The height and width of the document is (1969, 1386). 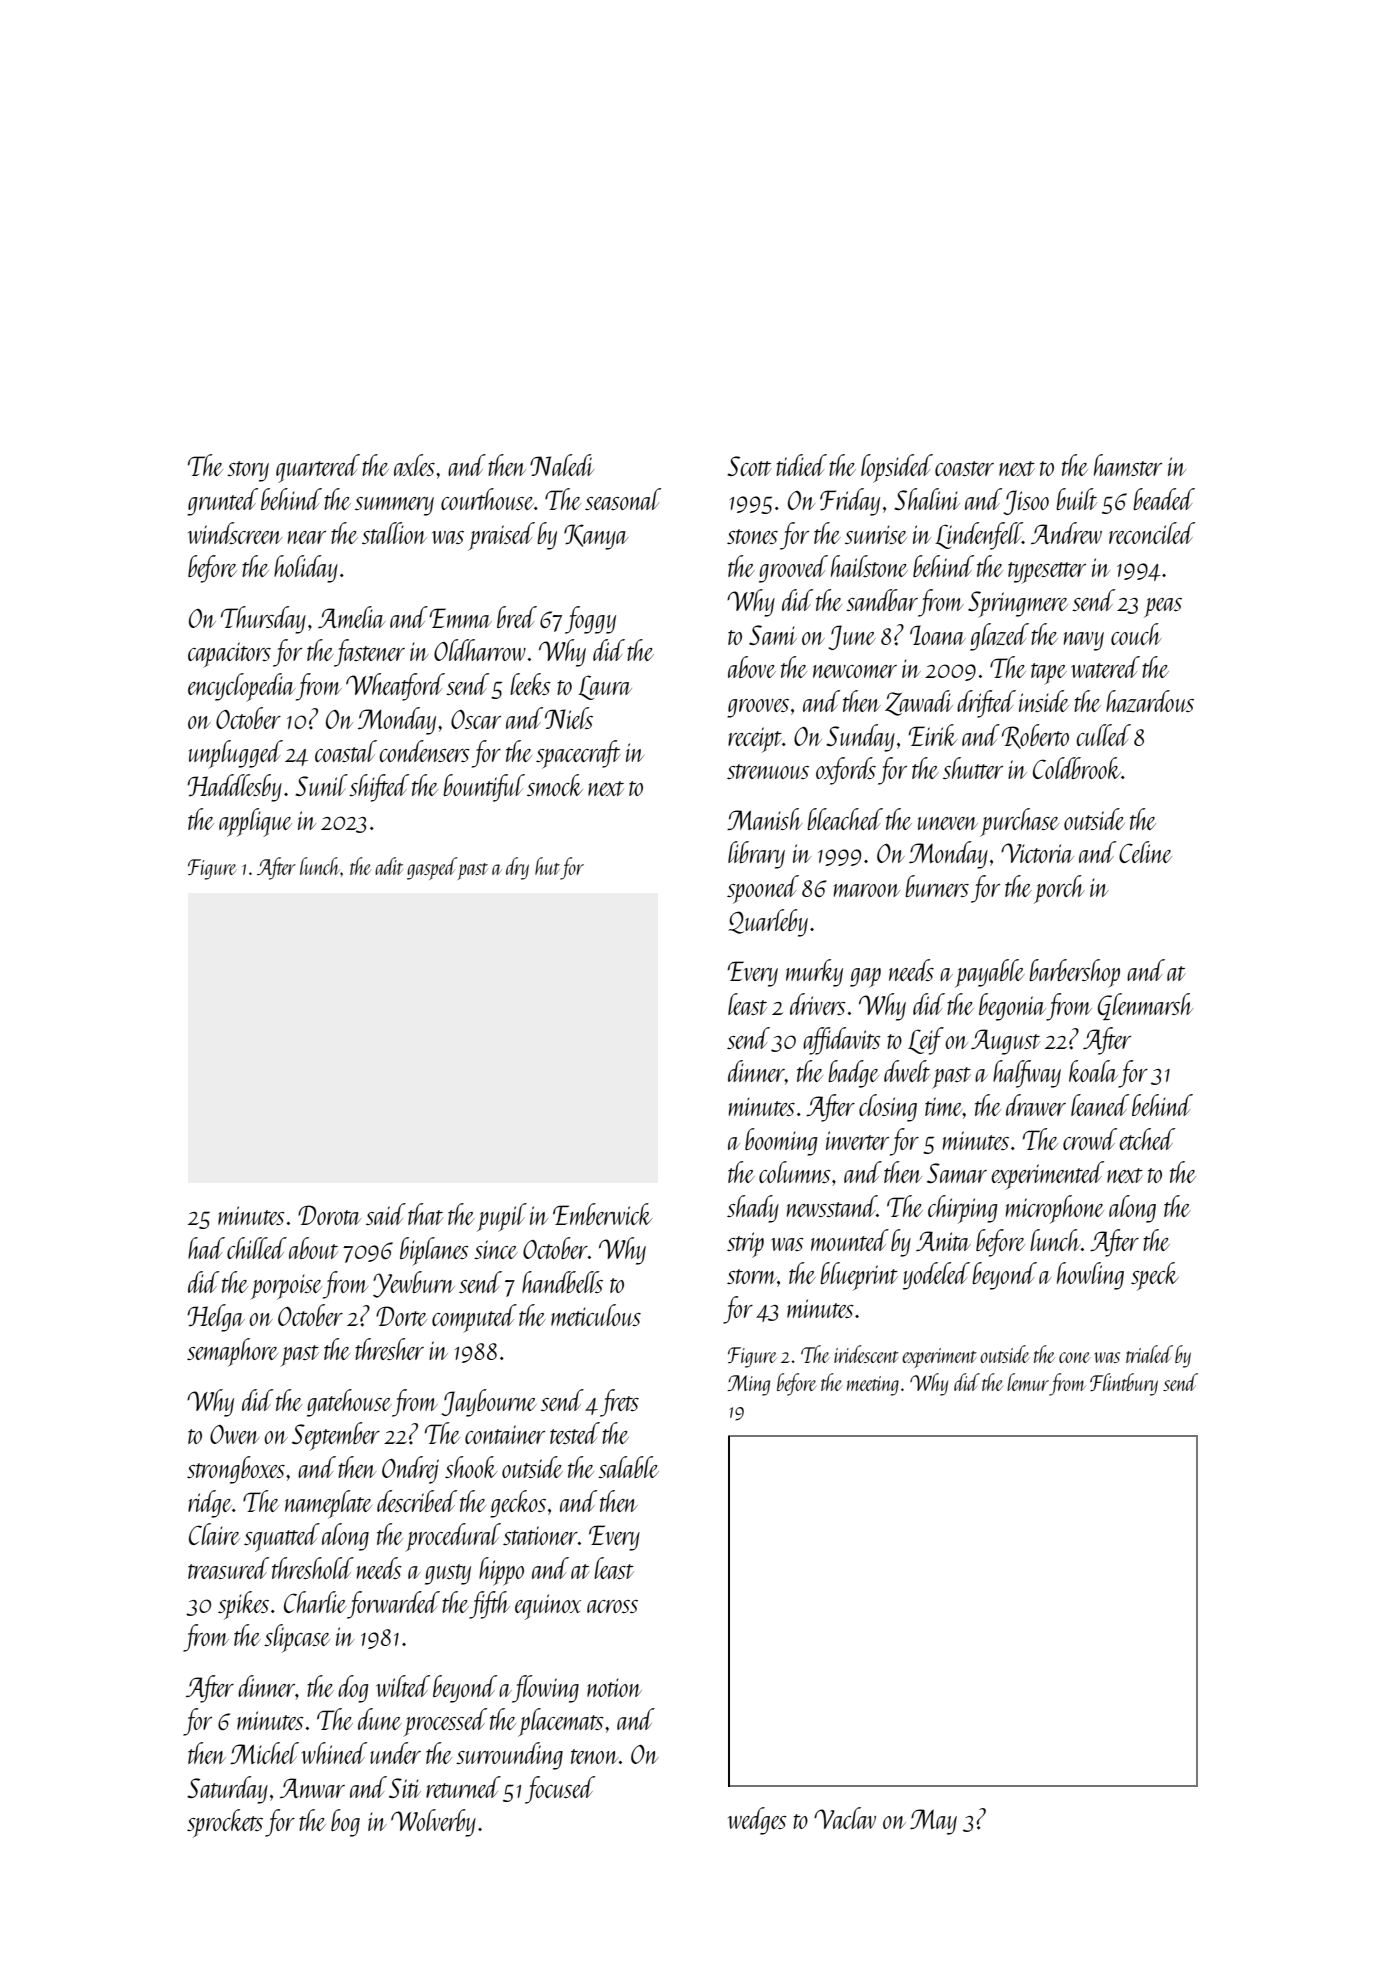 What do you see at coordinates (628, 1467) in the document?
I see `salable` at bounding box center [628, 1467].
